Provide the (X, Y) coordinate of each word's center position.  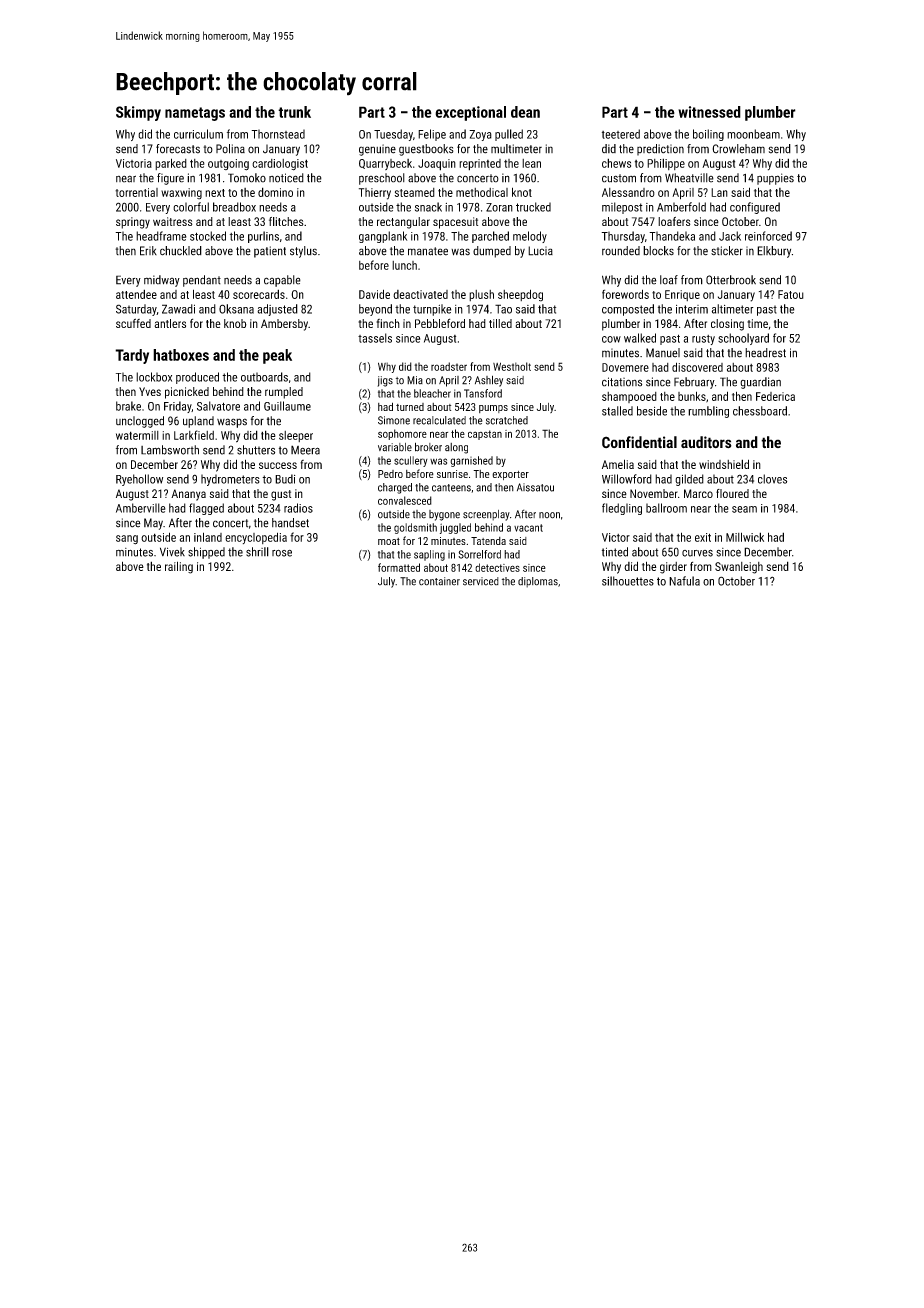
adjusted (277, 310)
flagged (206, 509)
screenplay (486, 515)
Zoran (499, 207)
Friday (178, 407)
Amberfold (681, 207)
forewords (625, 294)
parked (171, 164)
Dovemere (625, 367)
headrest (765, 353)
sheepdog (520, 295)
